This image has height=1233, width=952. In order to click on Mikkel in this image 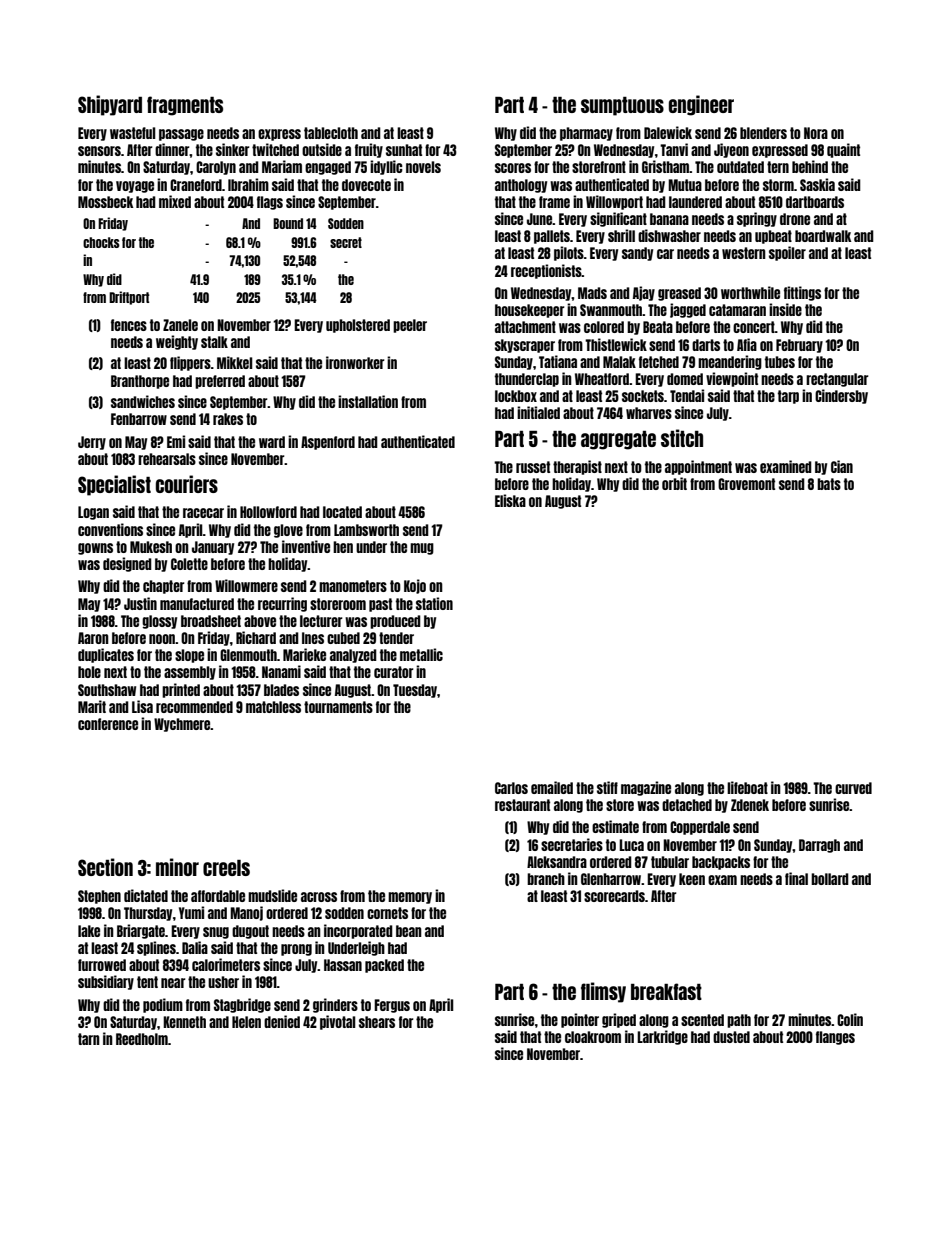, I will do `click(234, 362)`.
